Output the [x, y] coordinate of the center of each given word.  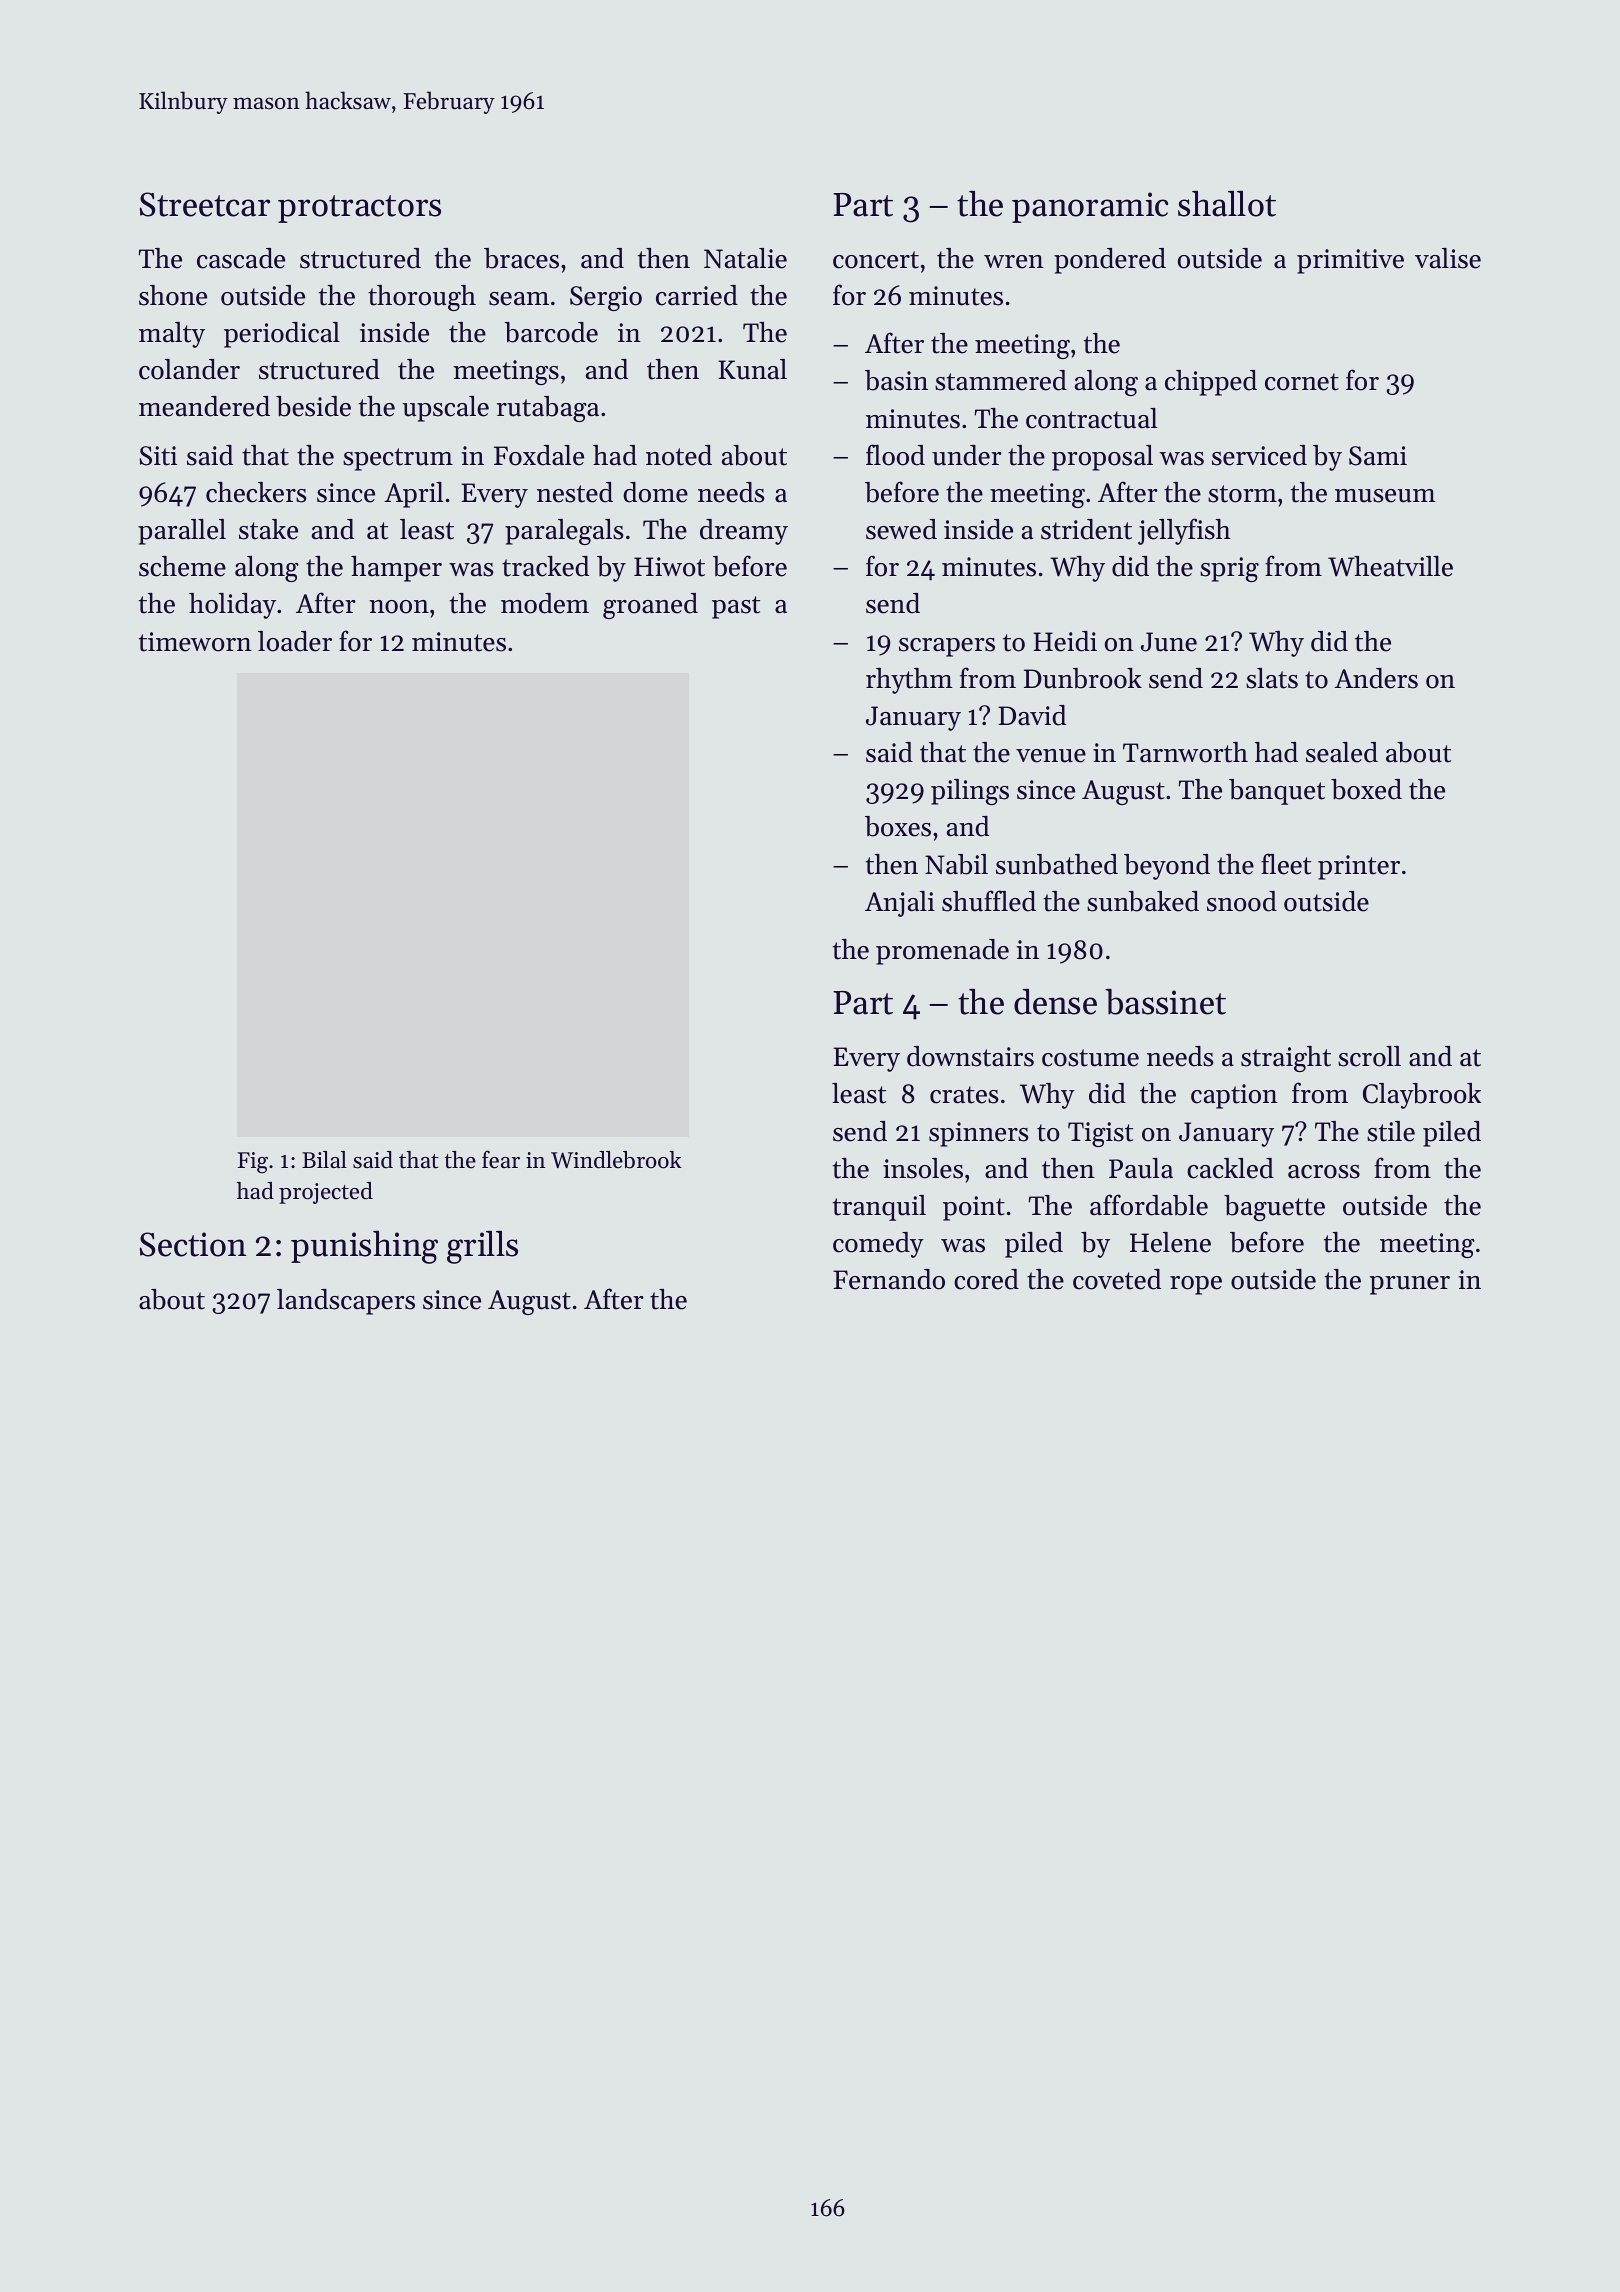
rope [1196, 1285]
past [736, 607]
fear [501, 1159]
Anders [1376, 678]
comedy [878, 1245]
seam [519, 299]
